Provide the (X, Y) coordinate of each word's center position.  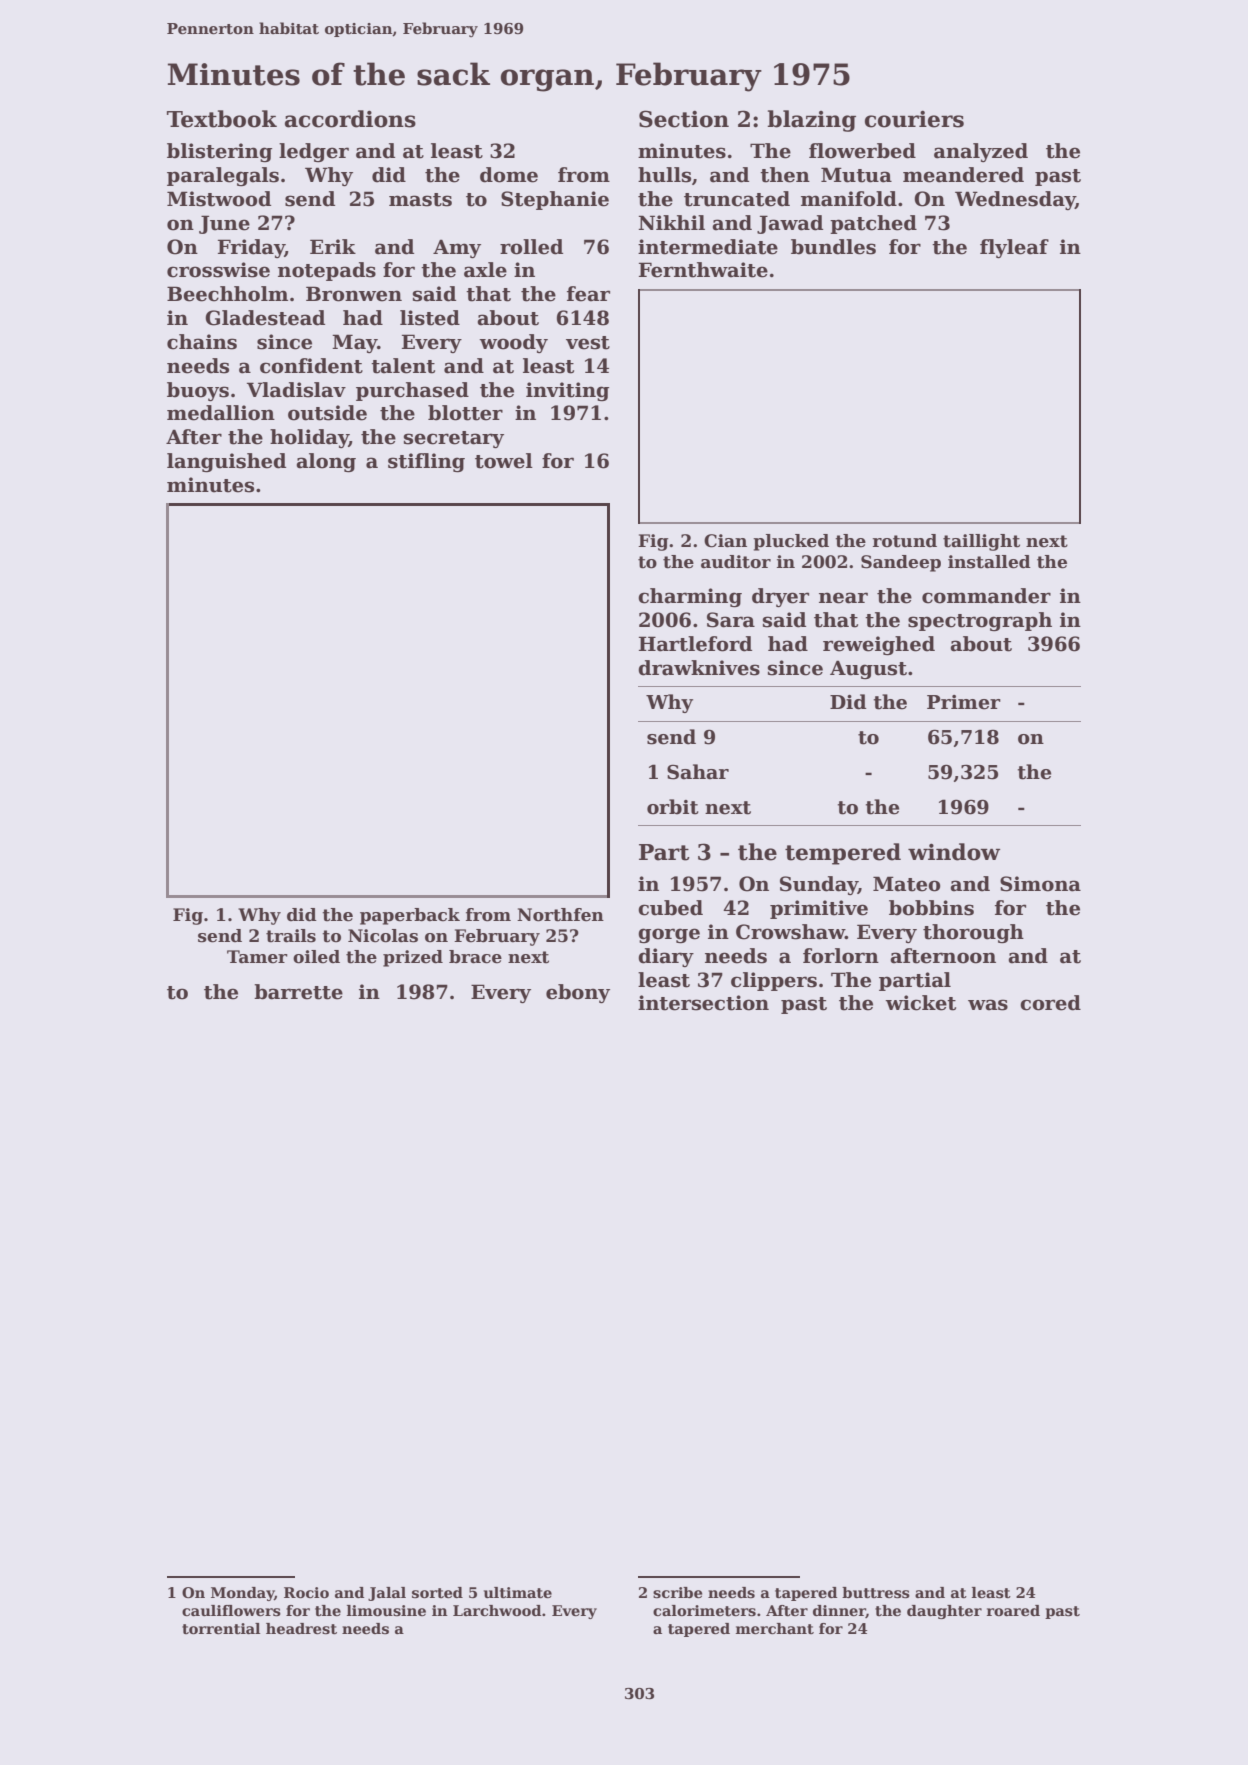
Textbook (222, 119)
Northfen (560, 915)
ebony (578, 993)
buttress (876, 1593)
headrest (301, 1628)
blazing (811, 121)
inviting (567, 391)
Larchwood (497, 1610)
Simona (1040, 884)
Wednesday (1015, 200)
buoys (198, 391)
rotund (905, 541)
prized (413, 958)
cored (1050, 1003)
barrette (298, 992)
